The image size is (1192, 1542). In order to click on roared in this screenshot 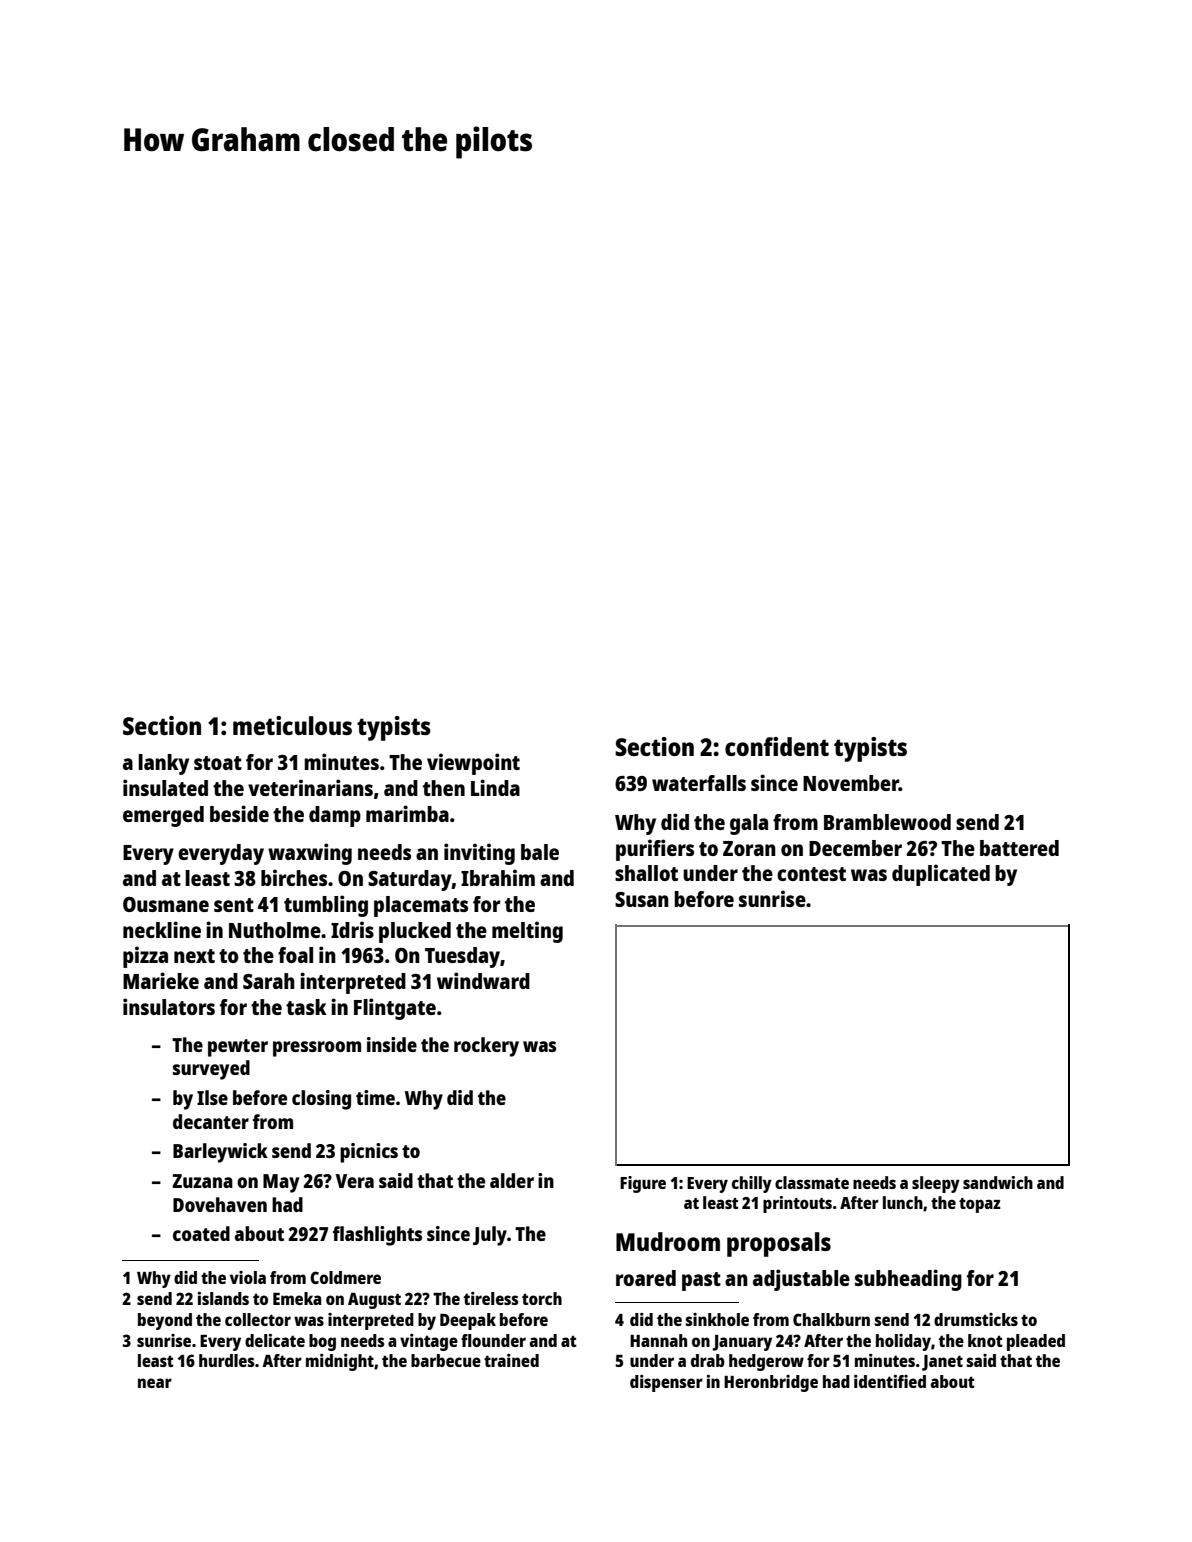, I will do `click(646, 1278)`.
